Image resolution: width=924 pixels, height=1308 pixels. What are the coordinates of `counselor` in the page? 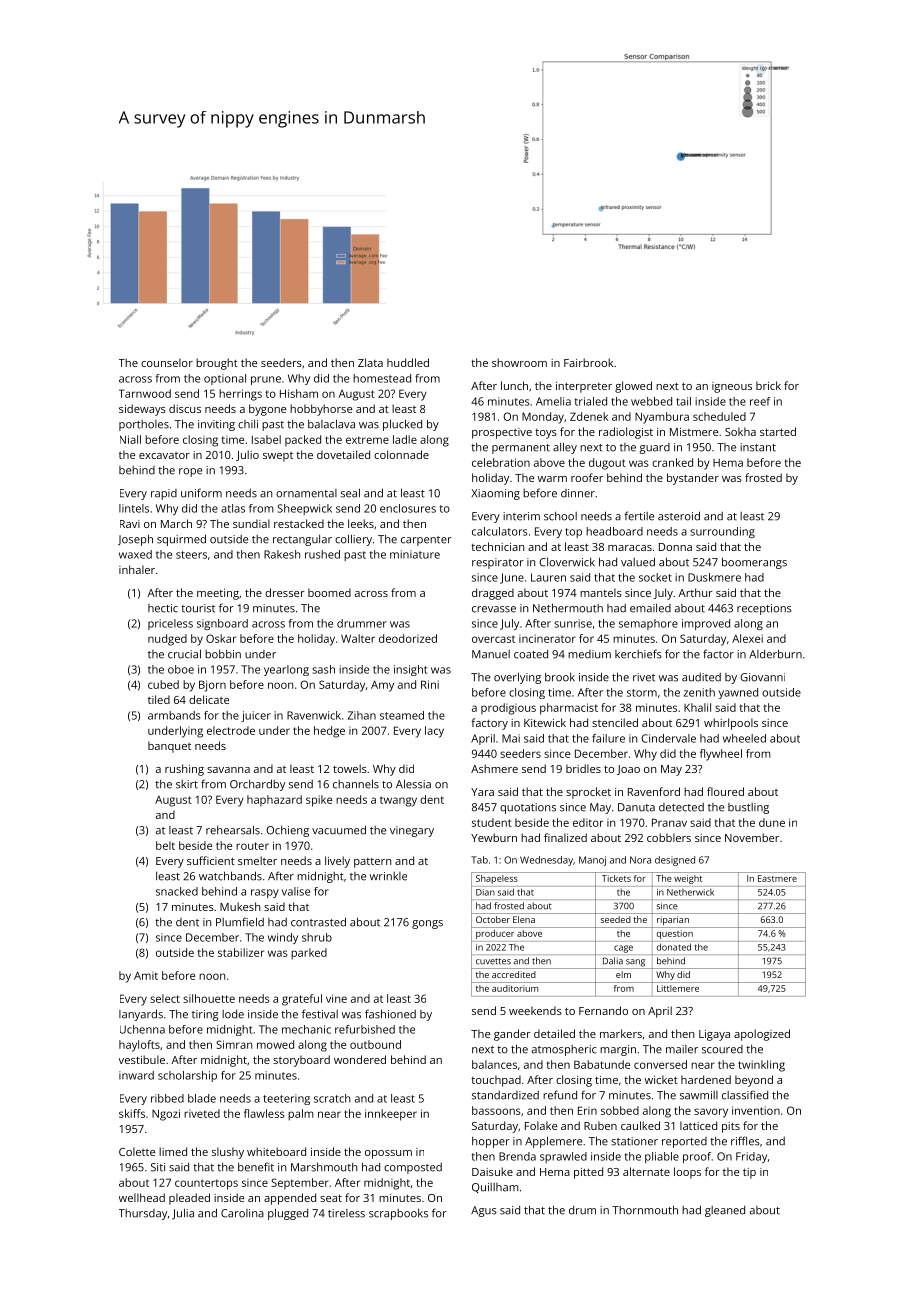 It's located at (167, 362).
